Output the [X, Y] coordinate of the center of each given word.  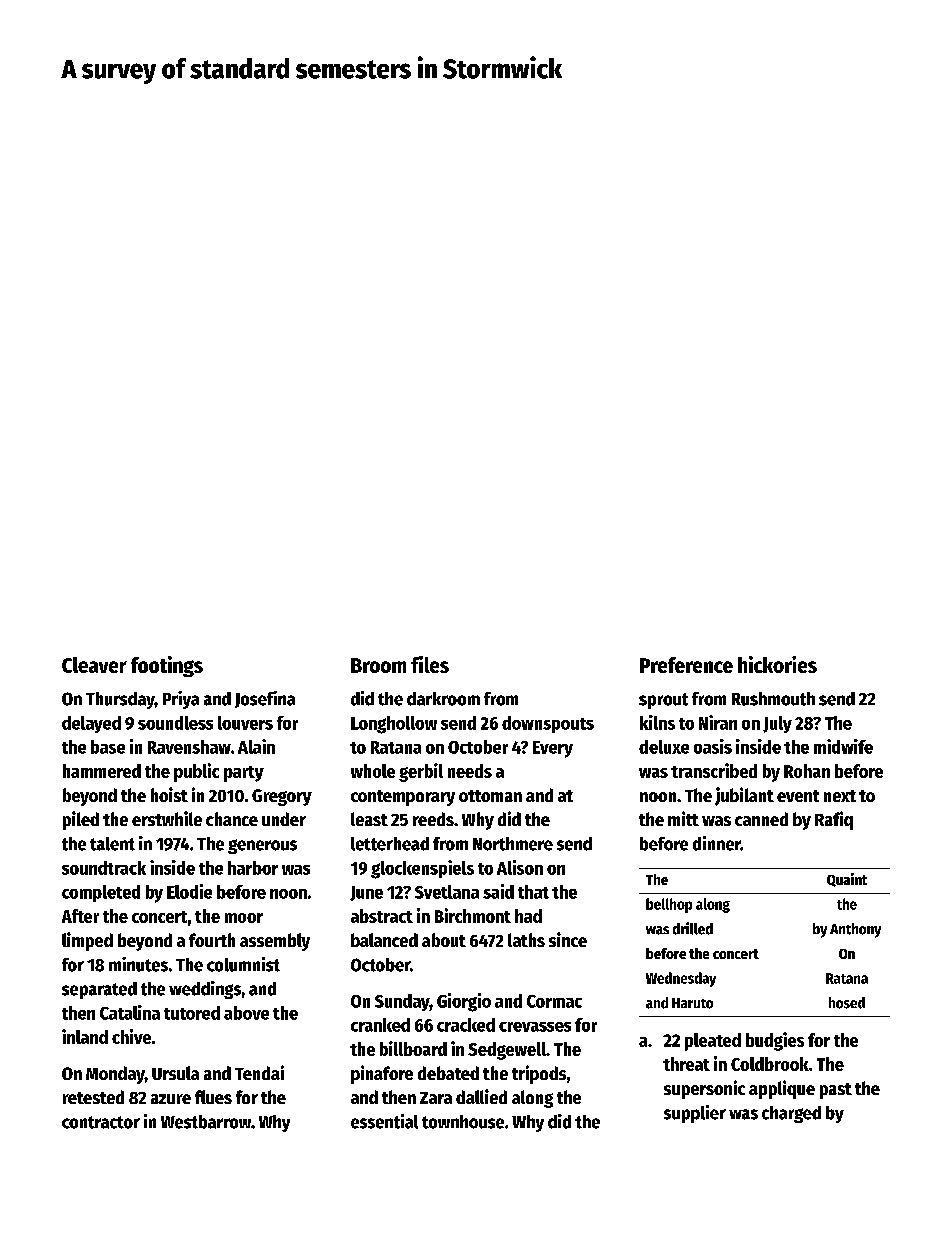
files [430, 664]
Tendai [259, 1072]
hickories [777, 664]
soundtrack [104, 868]
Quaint [847, 880]
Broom [378, 665]
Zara [436, 1098]
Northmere [513, 844]
